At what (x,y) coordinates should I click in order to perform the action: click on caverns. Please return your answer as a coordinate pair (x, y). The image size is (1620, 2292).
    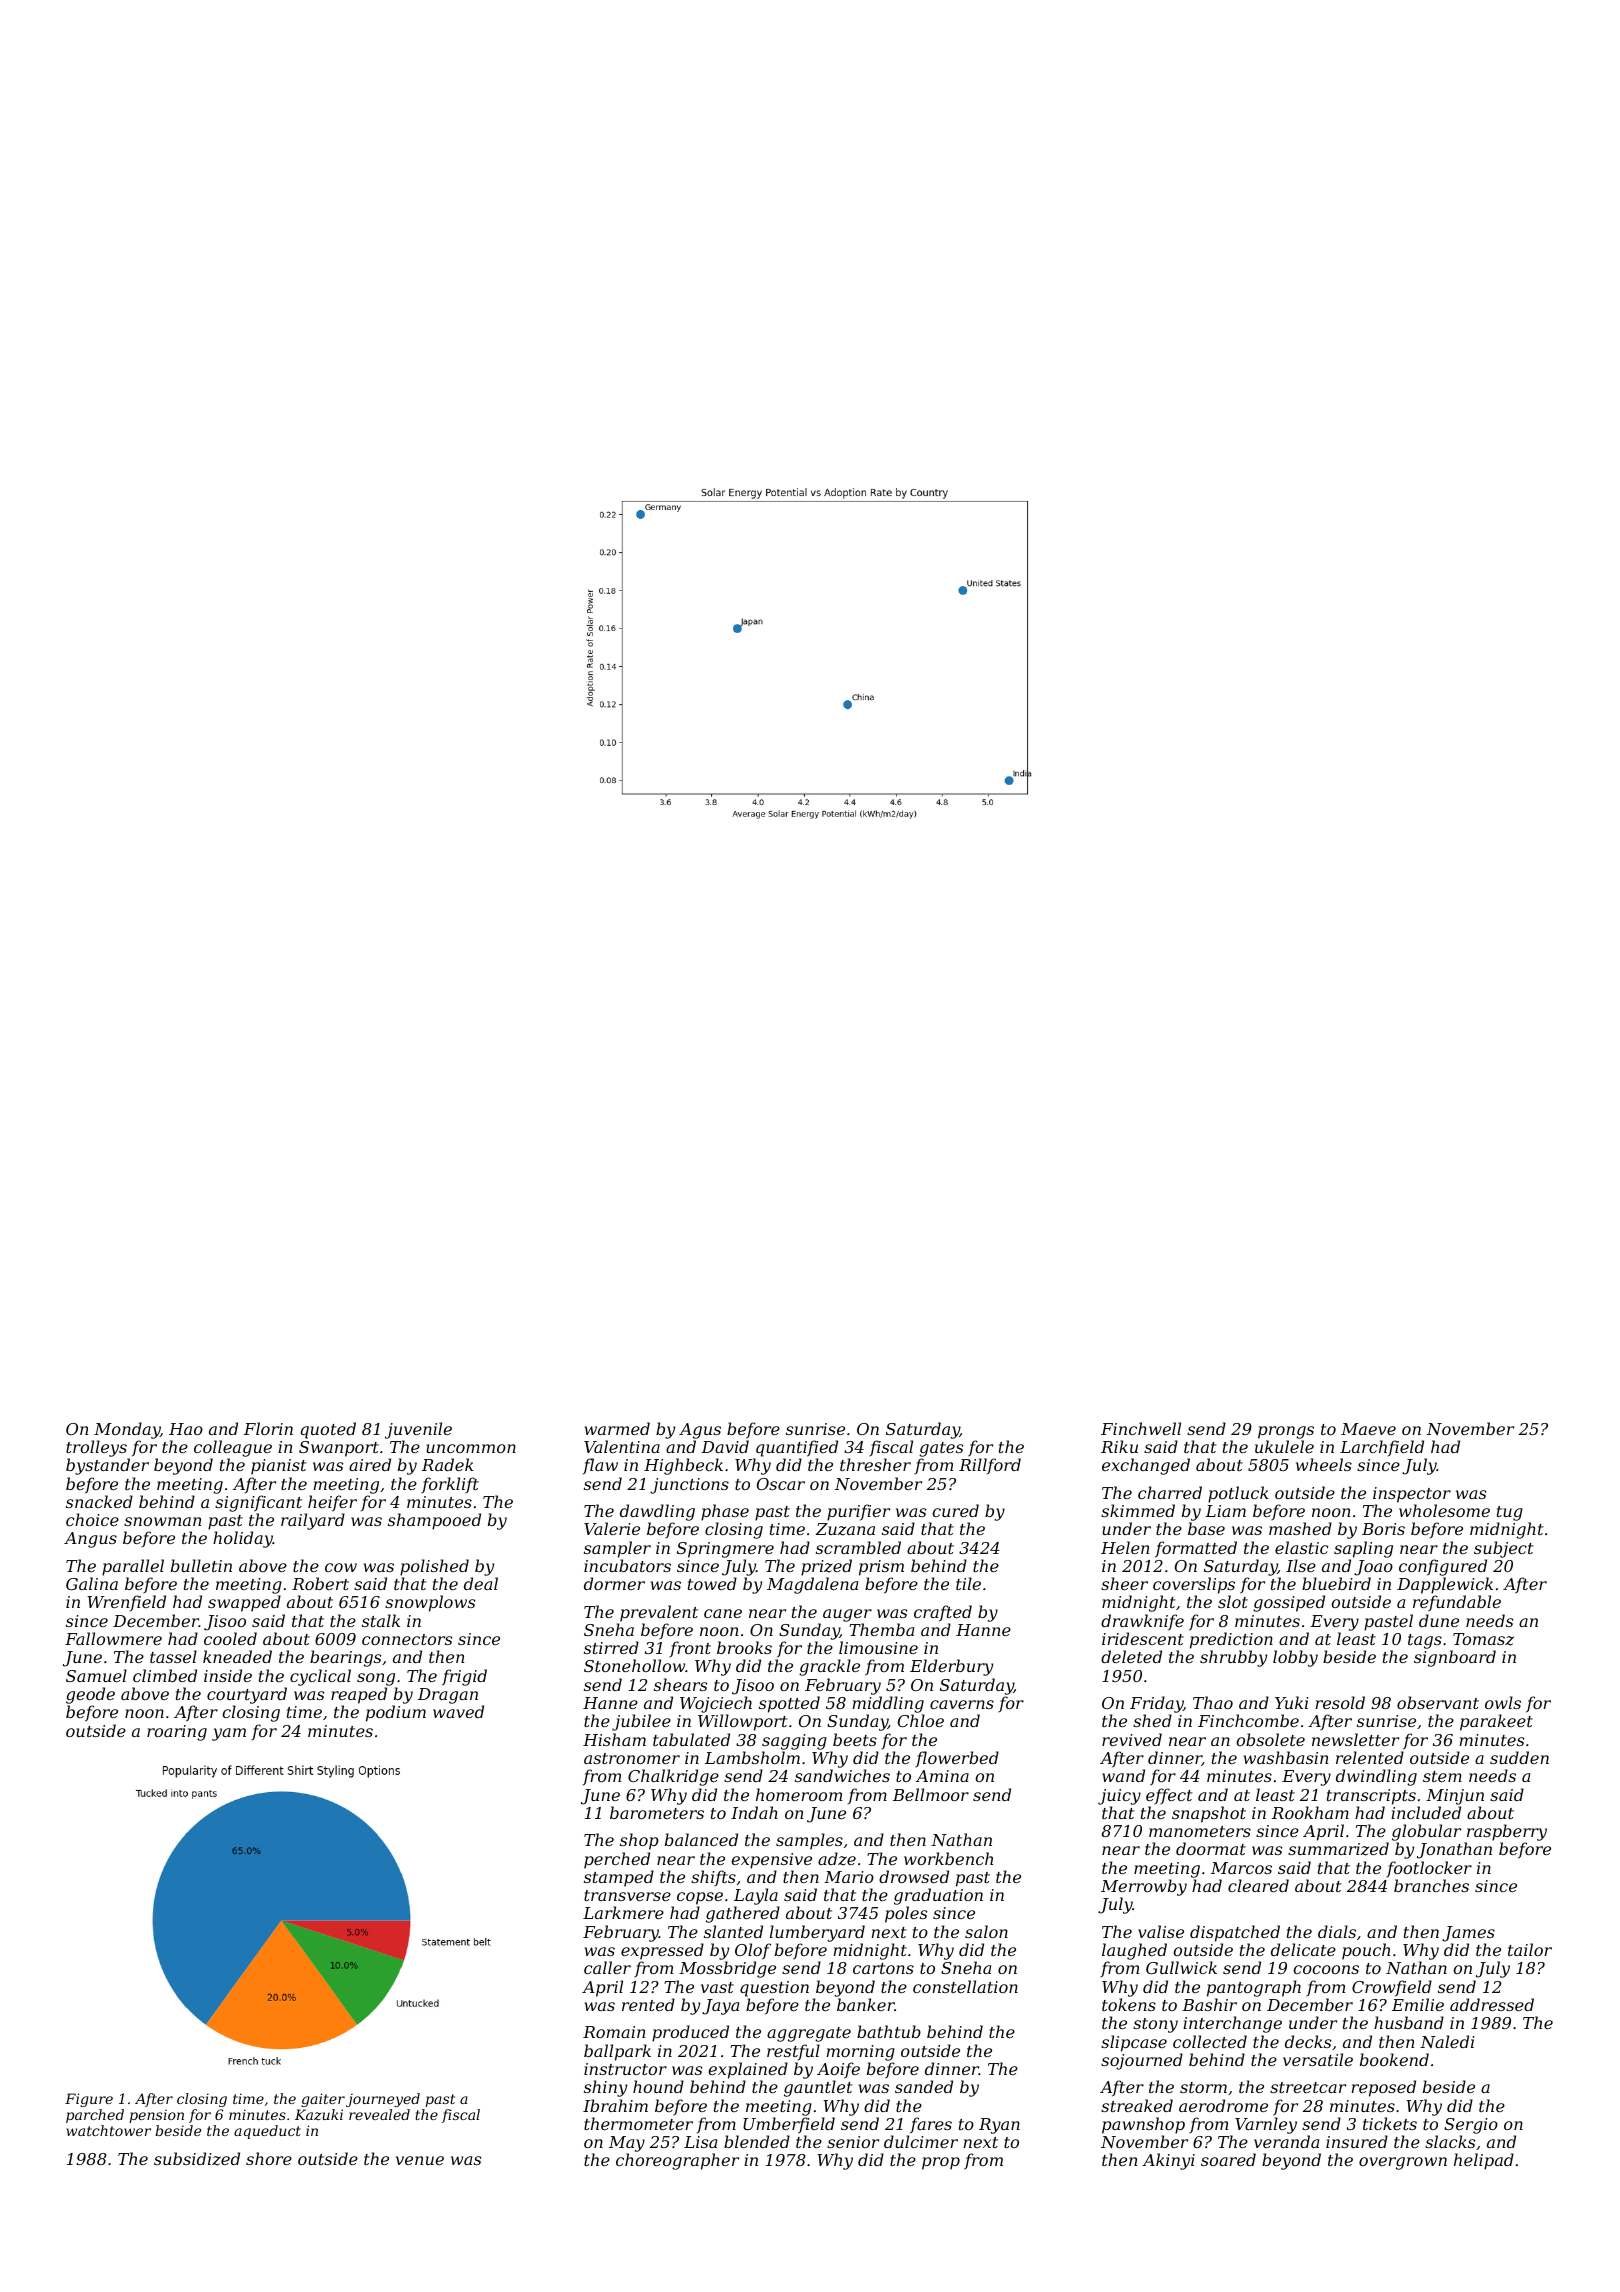
    Looking at the image, I should click on (962, 1704).
